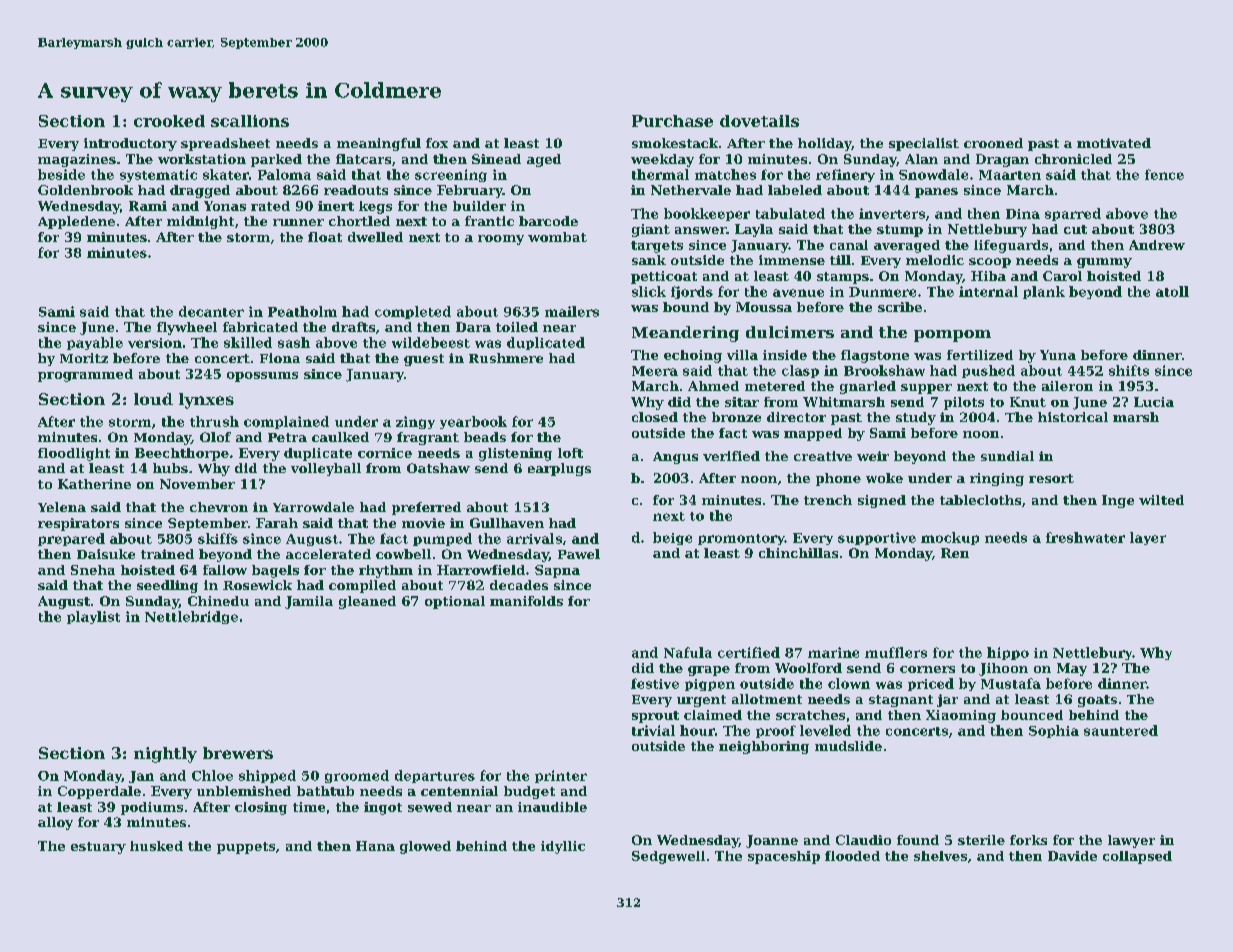 This screenshot has width=1233, height=952. I want to click on opossums, so click(262, 377).
